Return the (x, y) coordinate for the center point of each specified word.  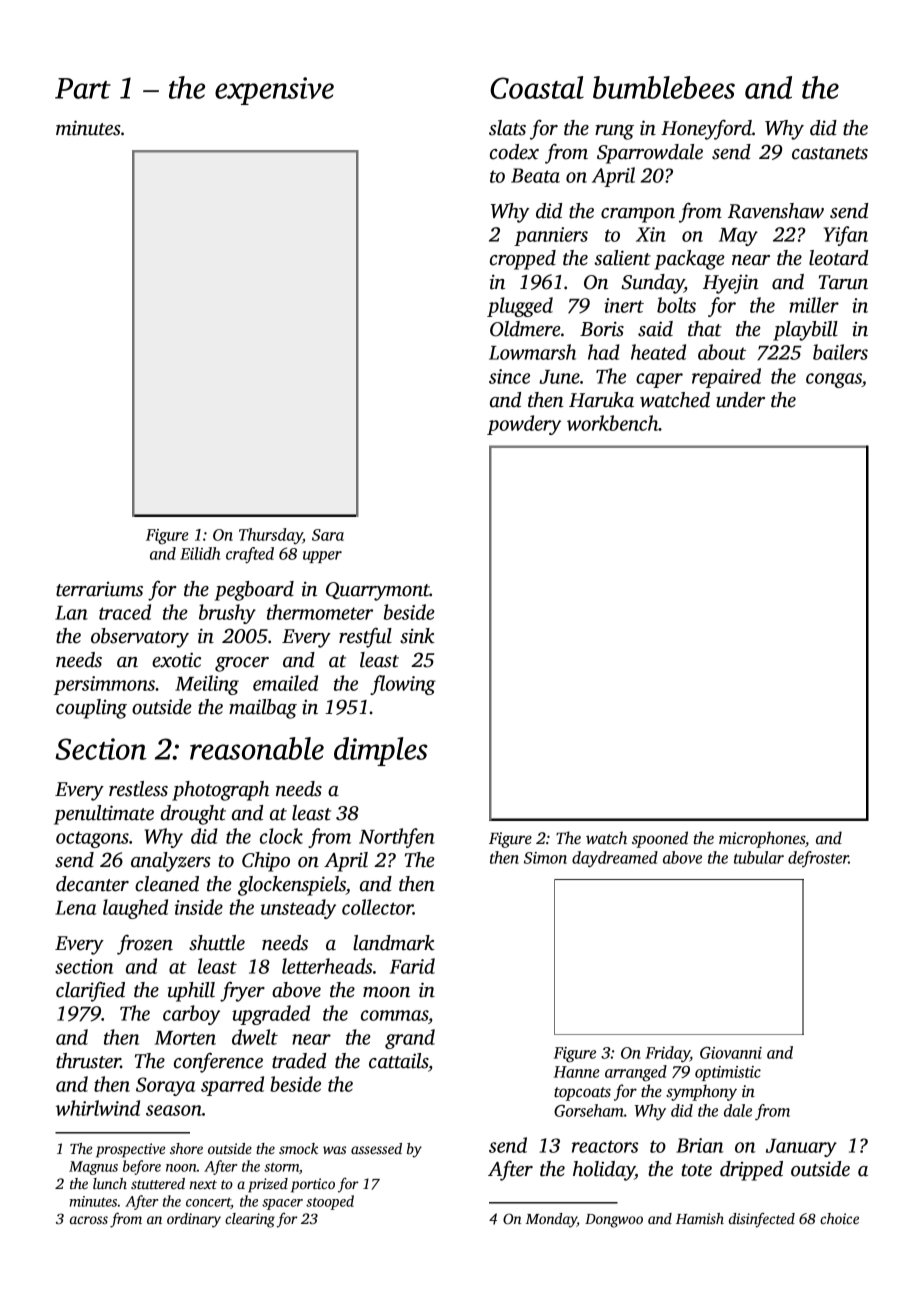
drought (193, 815)
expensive (274, 91)
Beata (535, 175)
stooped (330, 1202)
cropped (523, 260)
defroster (818, 859)
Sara (328, 535)
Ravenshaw (776, 211)
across (89, 1220)
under (740, 400)
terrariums (99, 589)
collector (377, 907)
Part (83, 88)
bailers (840, 352)
